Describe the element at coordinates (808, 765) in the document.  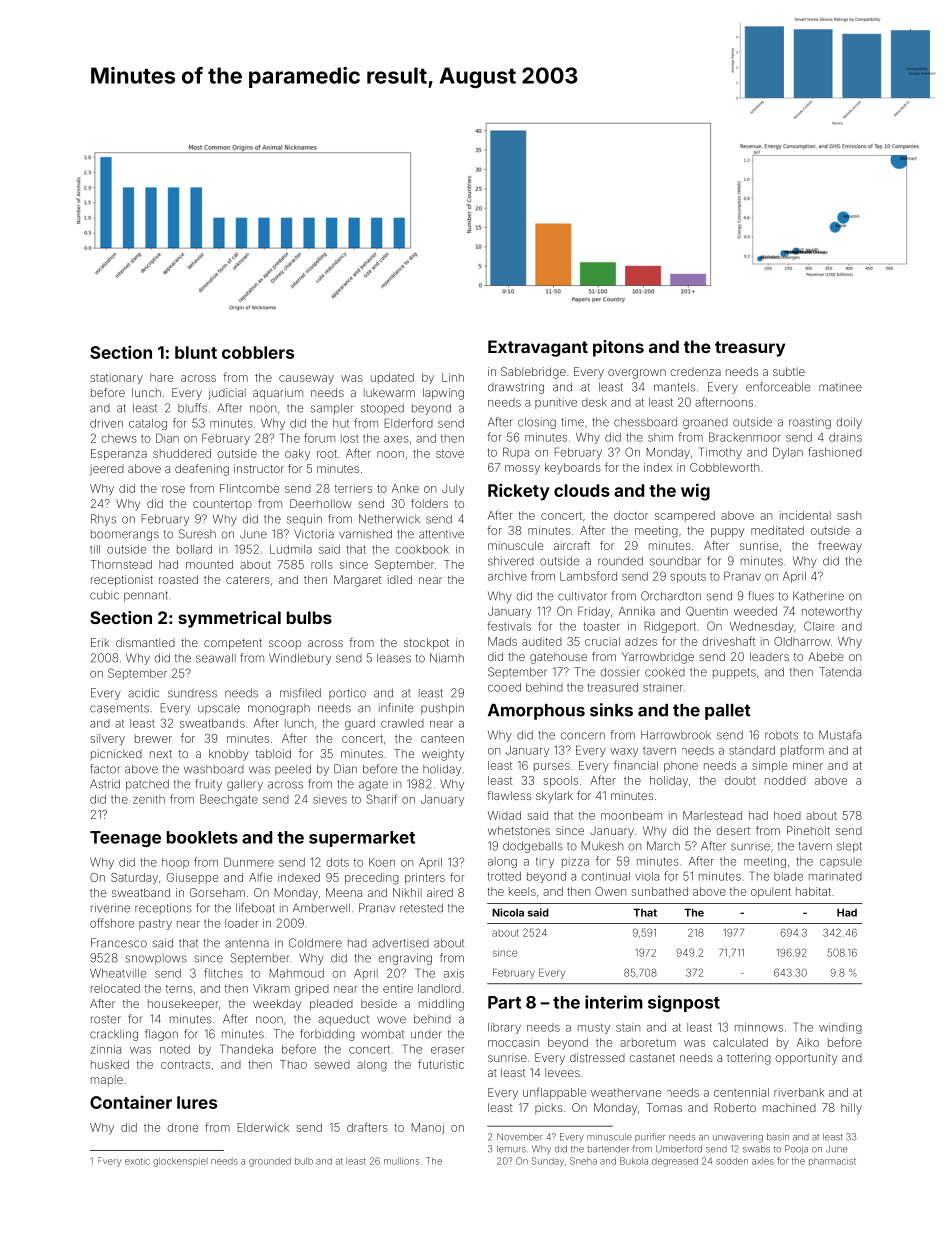
I see `miner` at that location.
